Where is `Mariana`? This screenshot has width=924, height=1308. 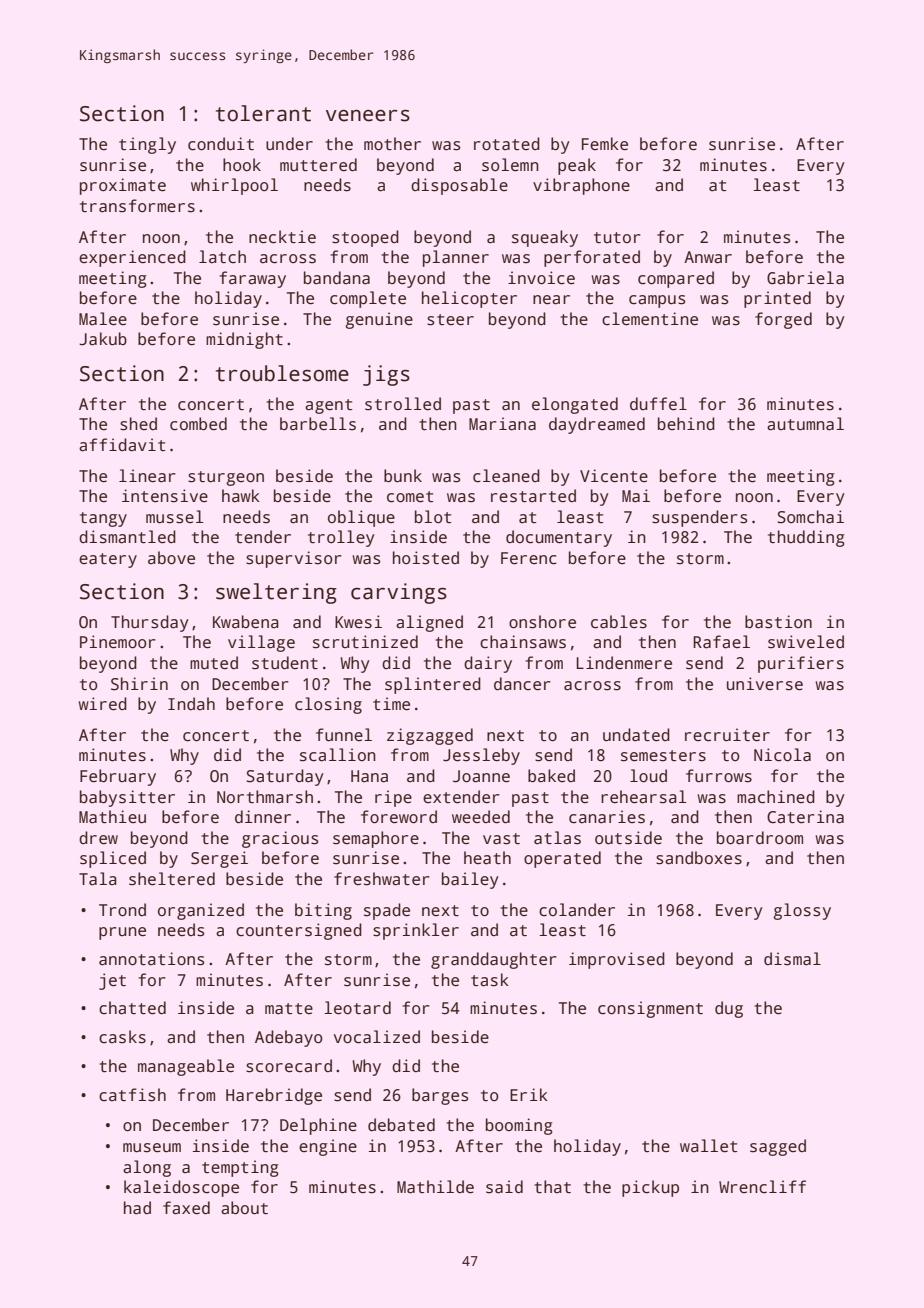 Mariana is located at coordinates (502, 424).
